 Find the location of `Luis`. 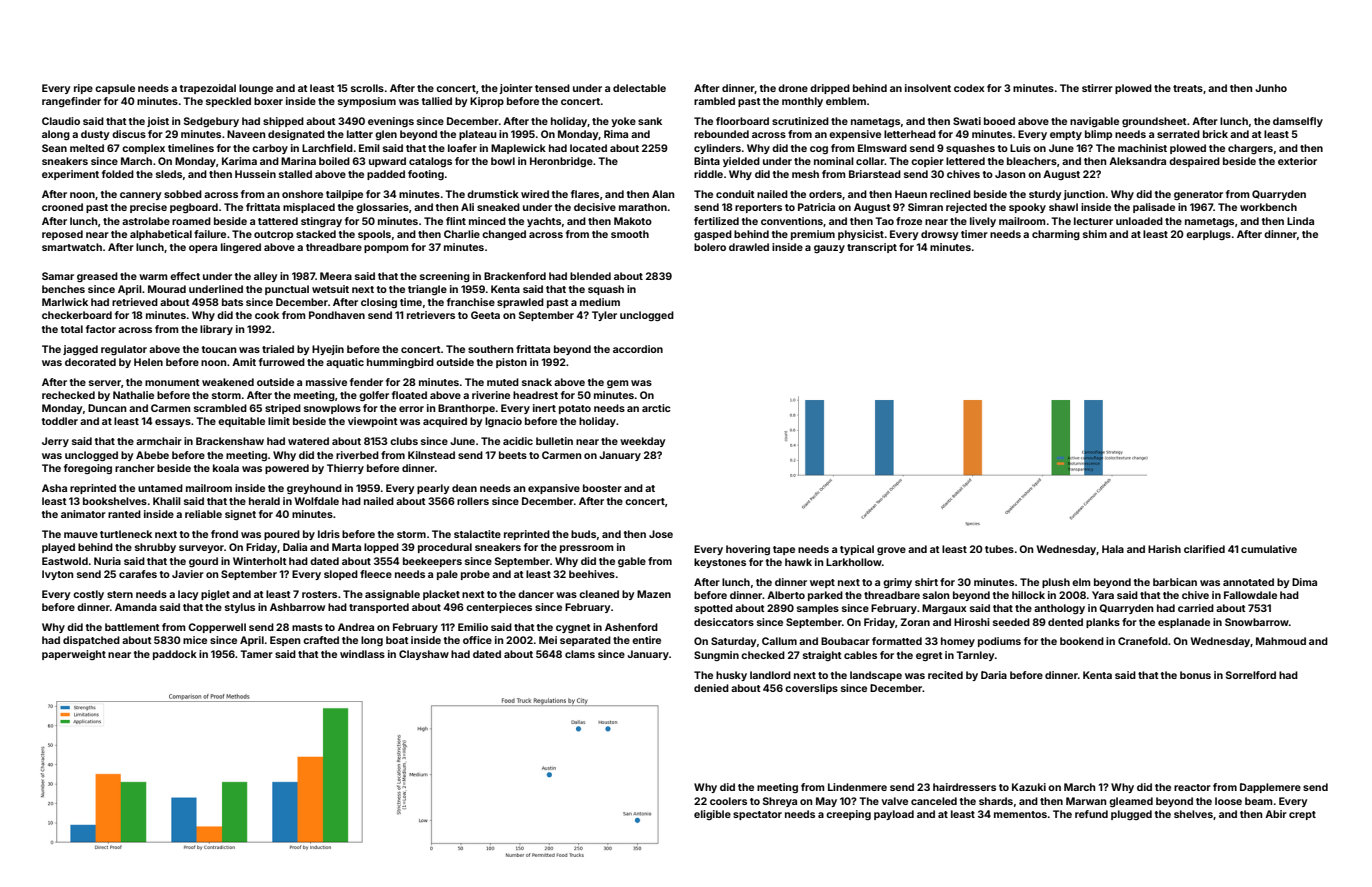

Luis is located at coordinates (1020, 148).
